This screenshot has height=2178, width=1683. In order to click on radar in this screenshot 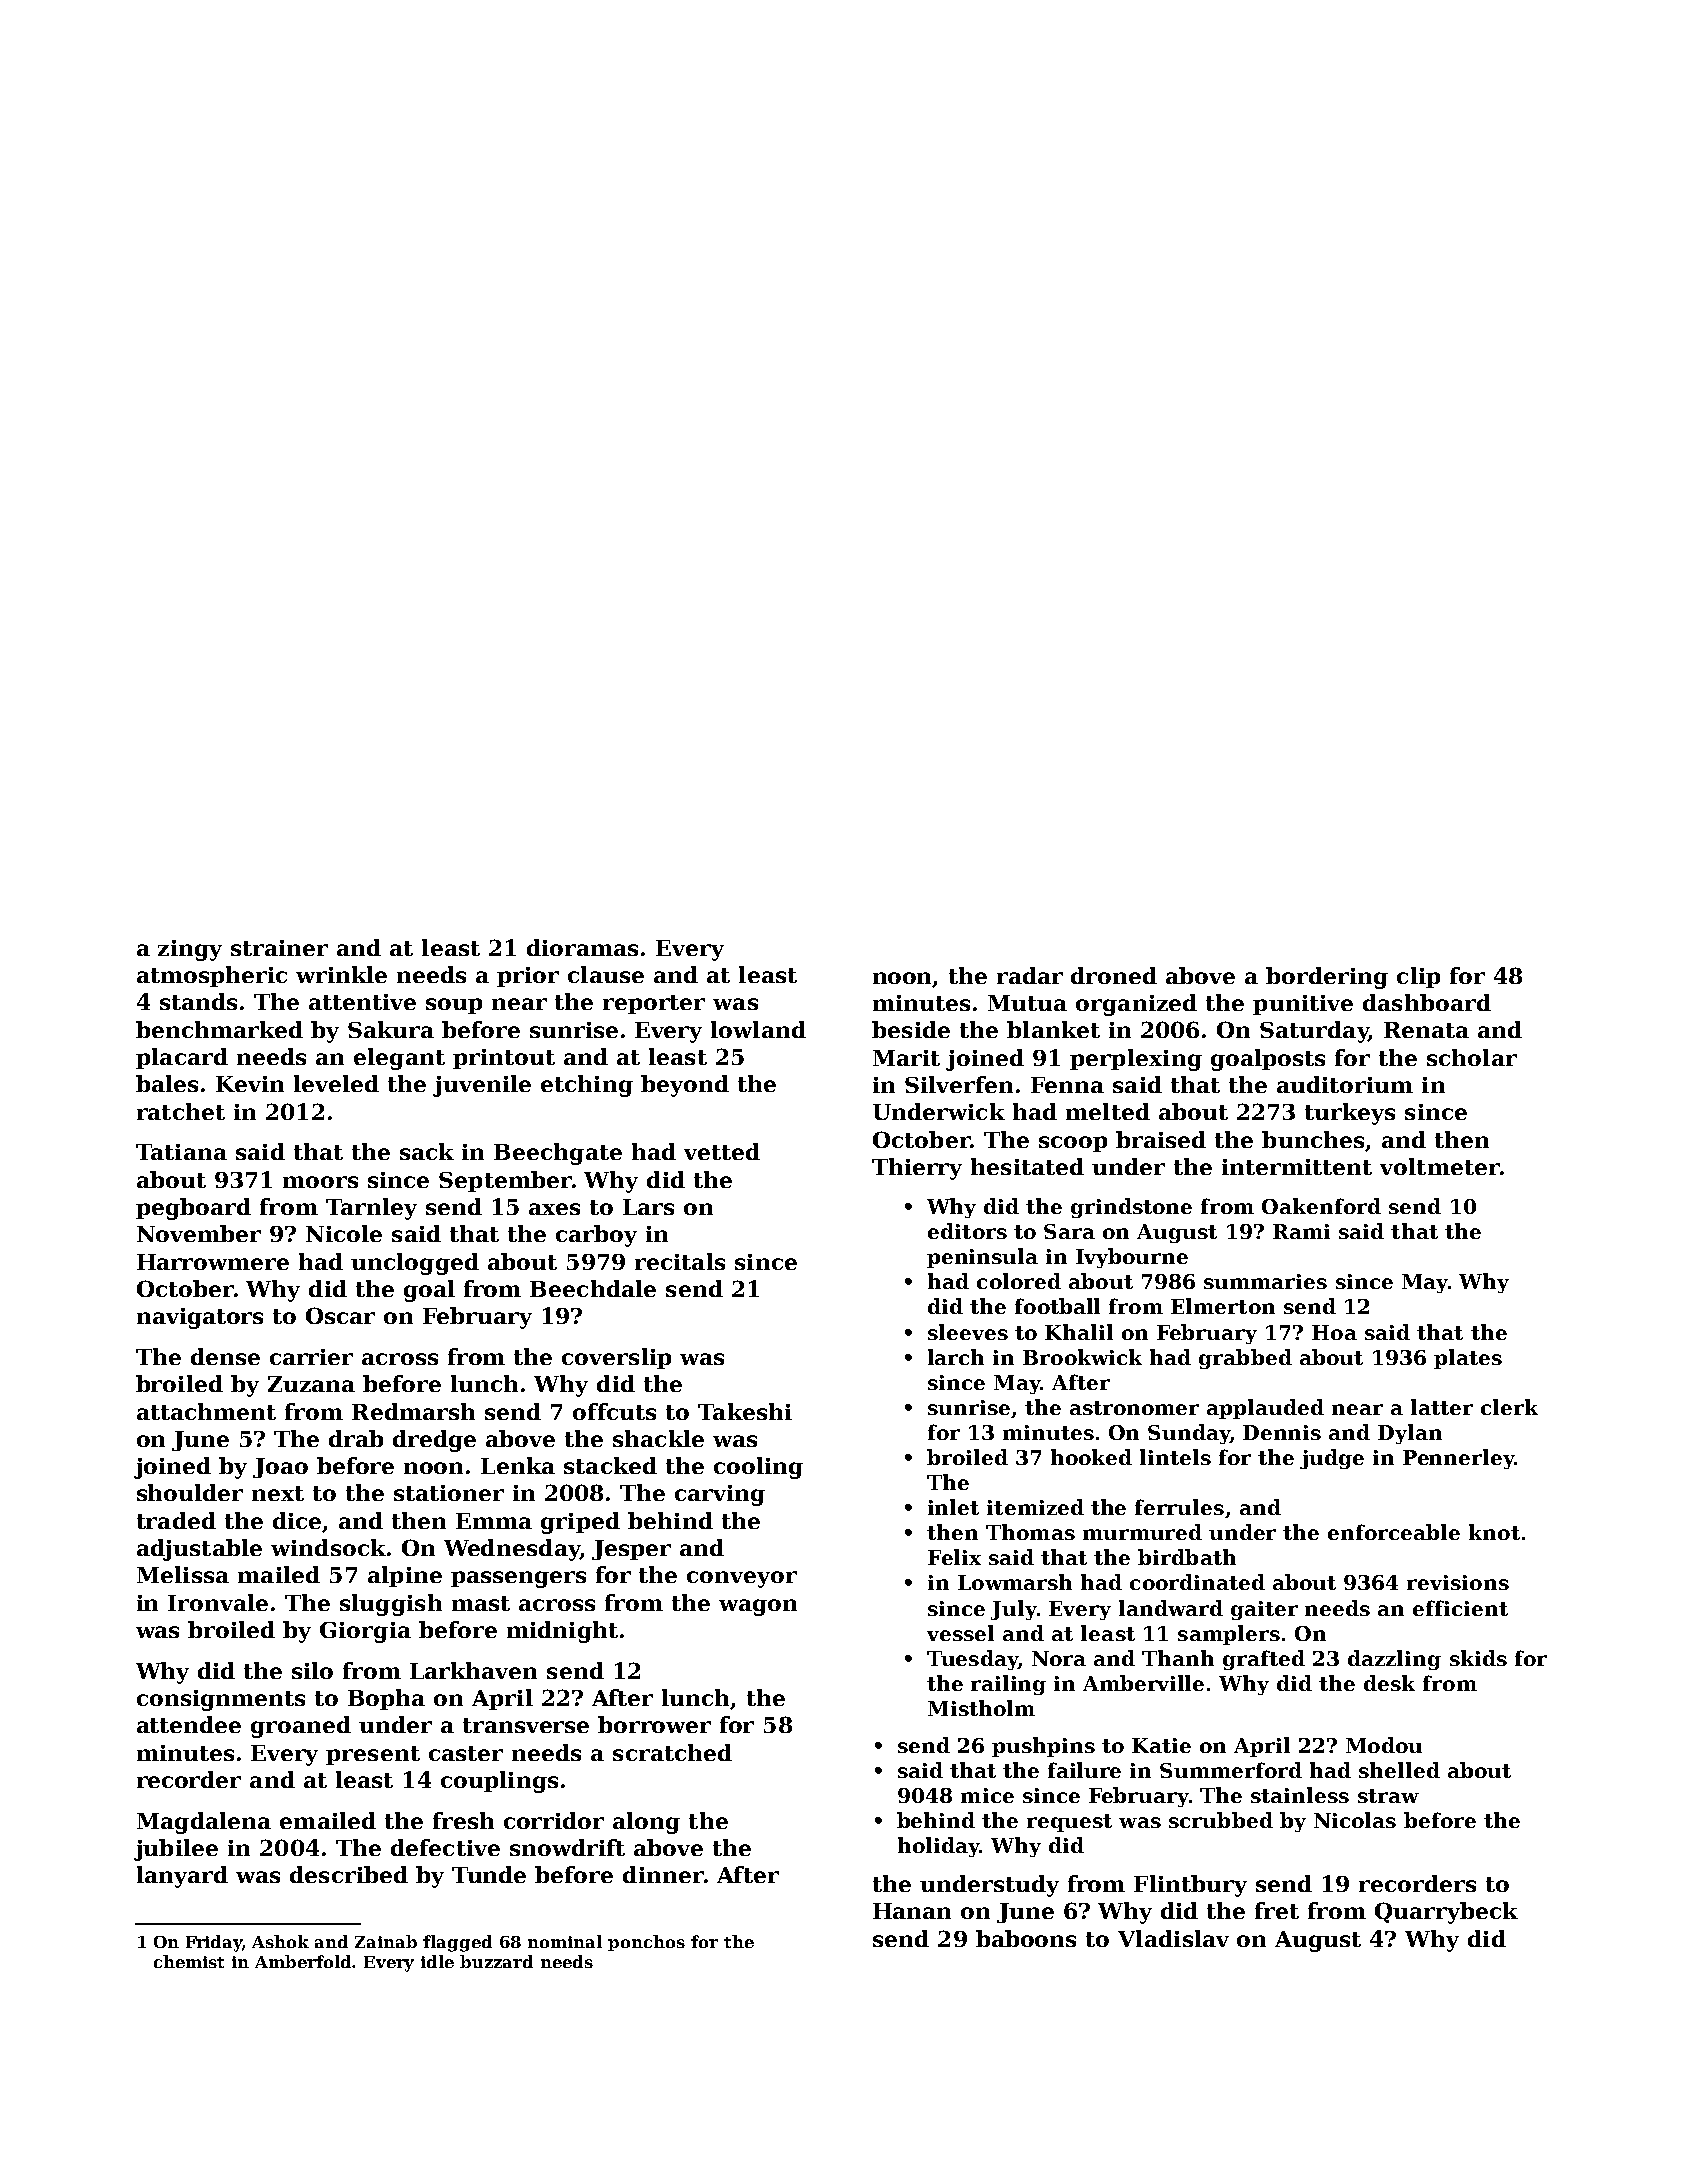, I will do `click(1030, 975)`.
